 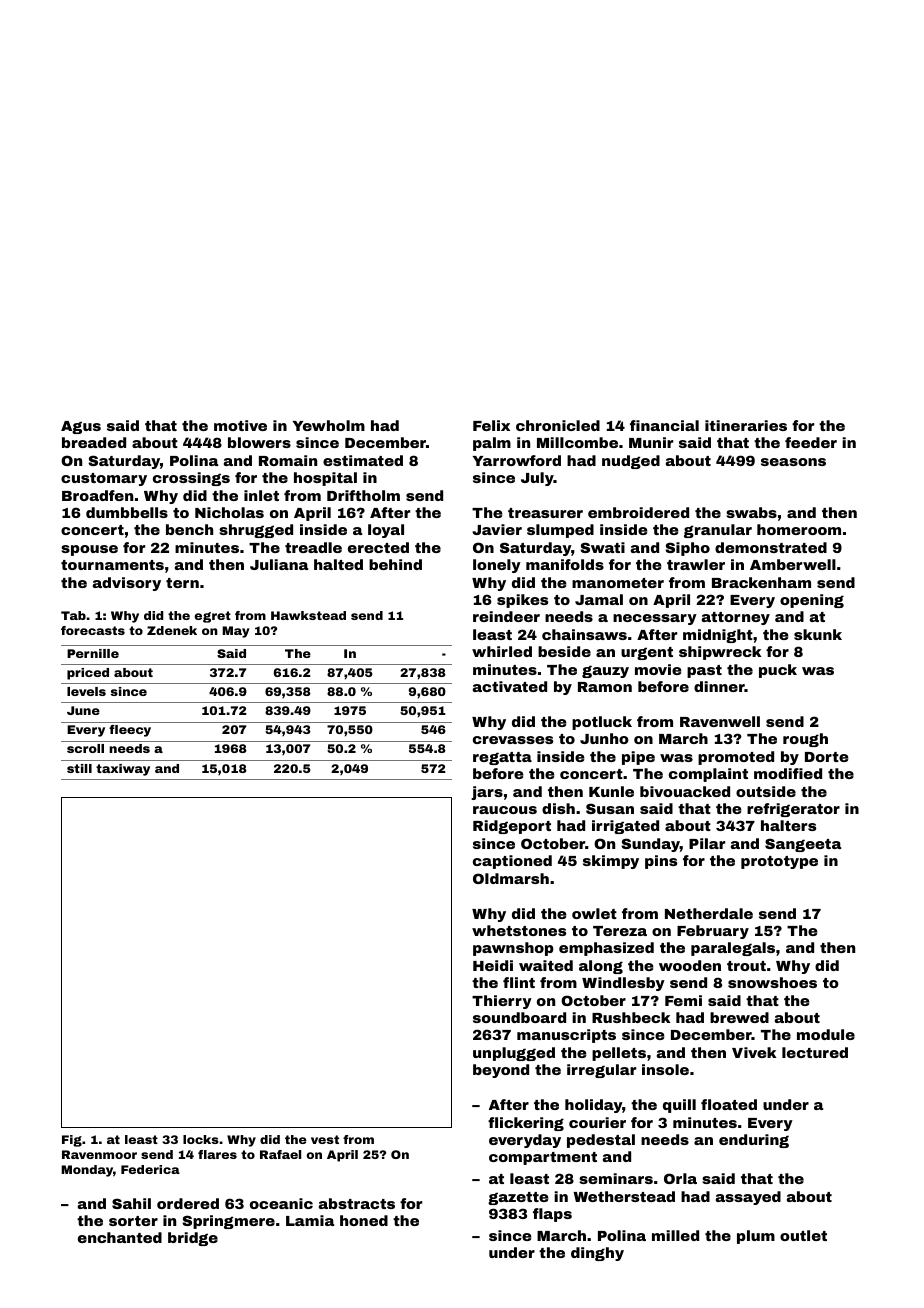 What do you see at coordinates (793, 564) in the screenshot?
I see `Amberwell` at bounding box center [793, 564].
